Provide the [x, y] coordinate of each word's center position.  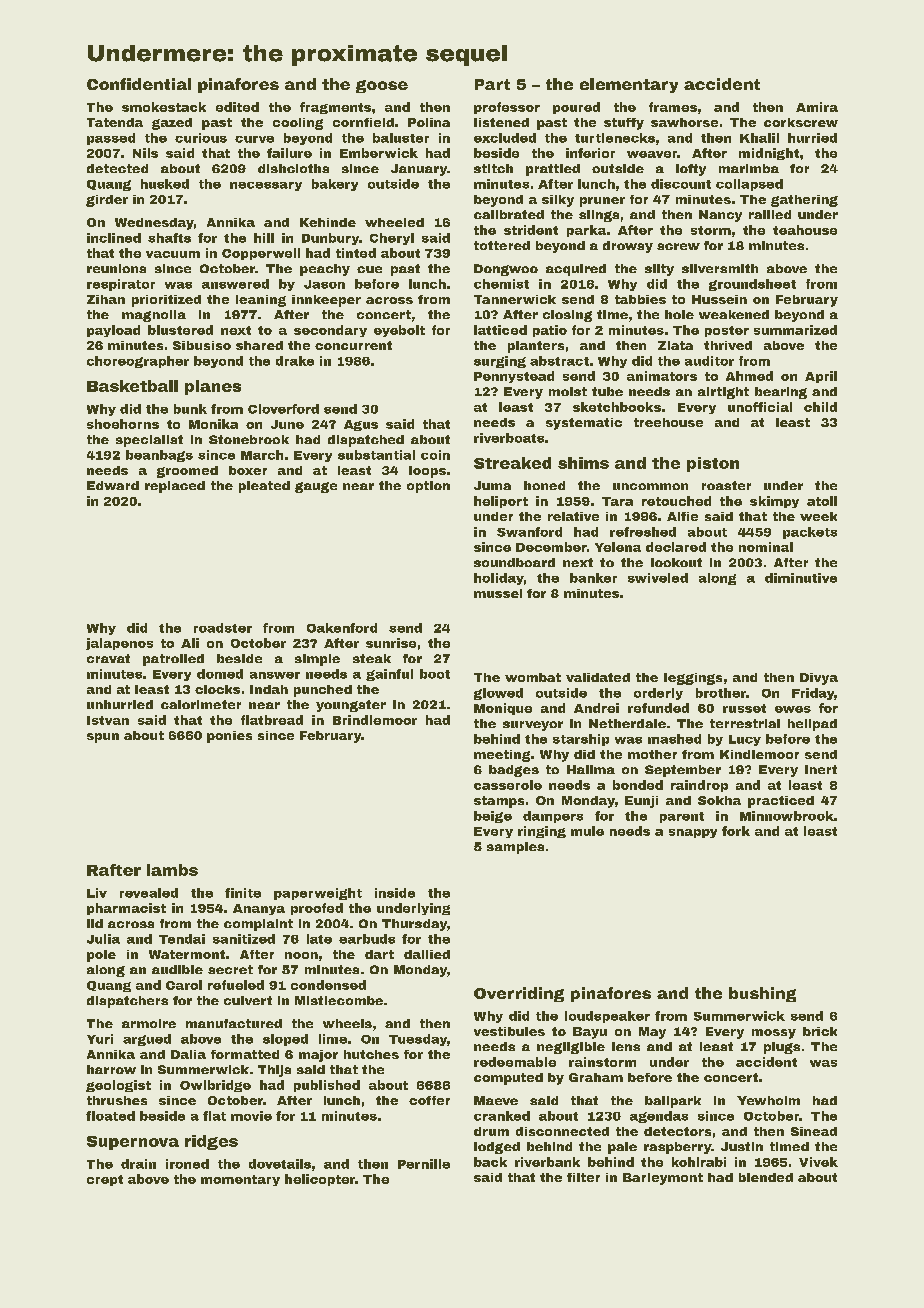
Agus [361, 425]
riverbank [547, 1162]
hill [264, 238]
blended [766, 1177]
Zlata [675, 345]
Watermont [187, 954]
